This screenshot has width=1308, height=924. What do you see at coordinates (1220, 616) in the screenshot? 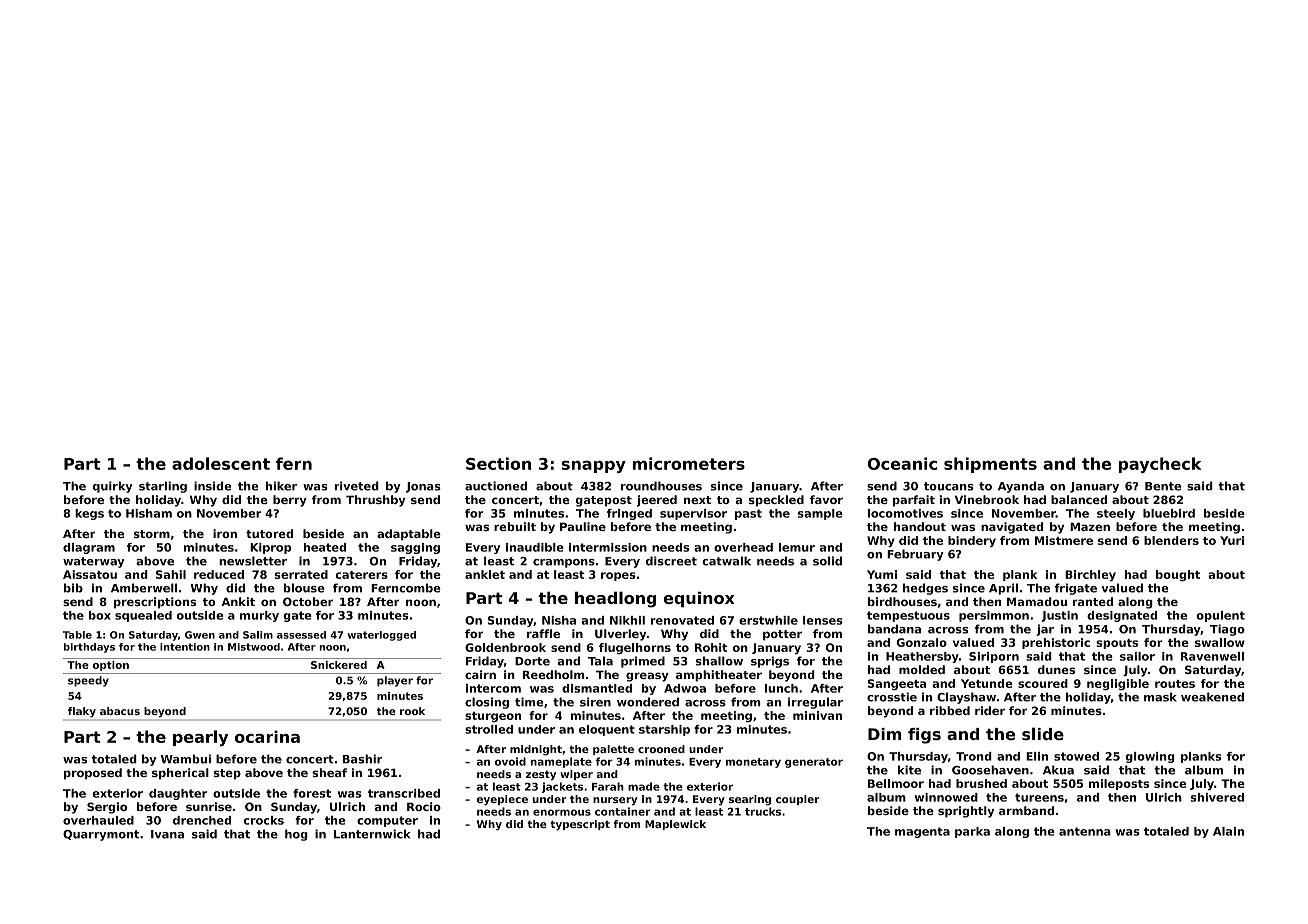
I see `opulent` at bounding box center [1220, 616].
